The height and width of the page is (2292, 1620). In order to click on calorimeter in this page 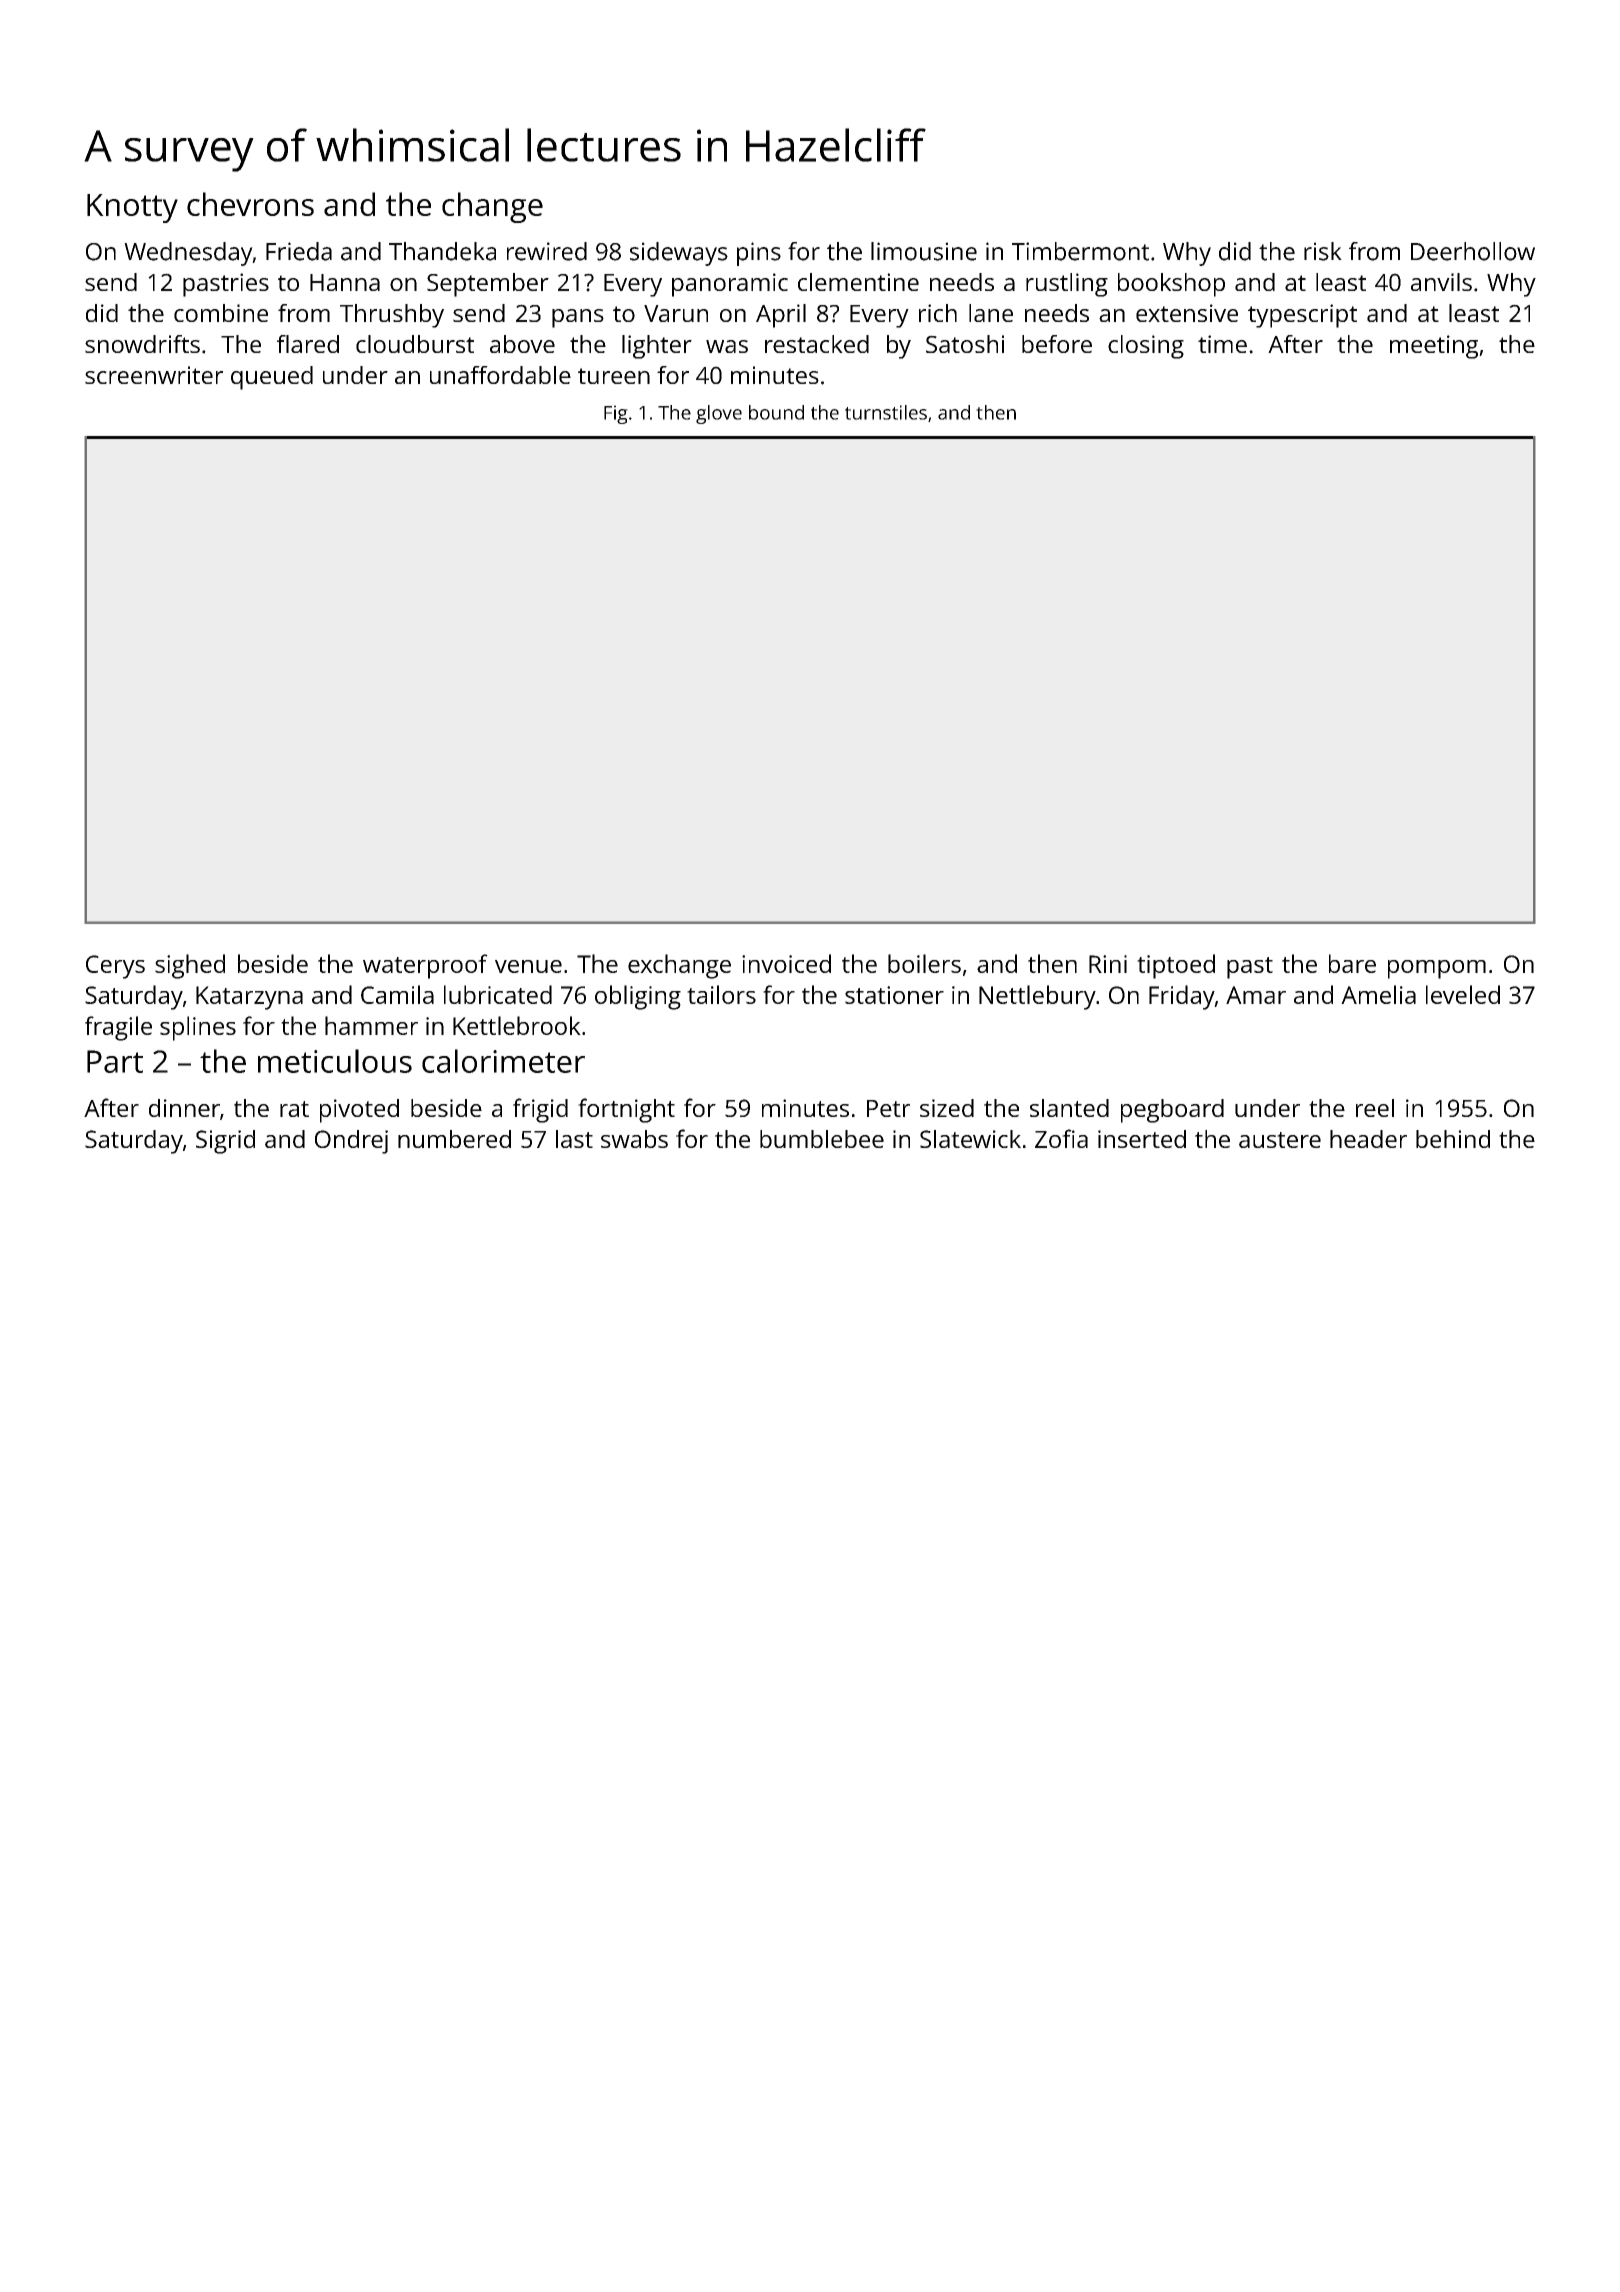, I will do `click(503, 1061)`.
